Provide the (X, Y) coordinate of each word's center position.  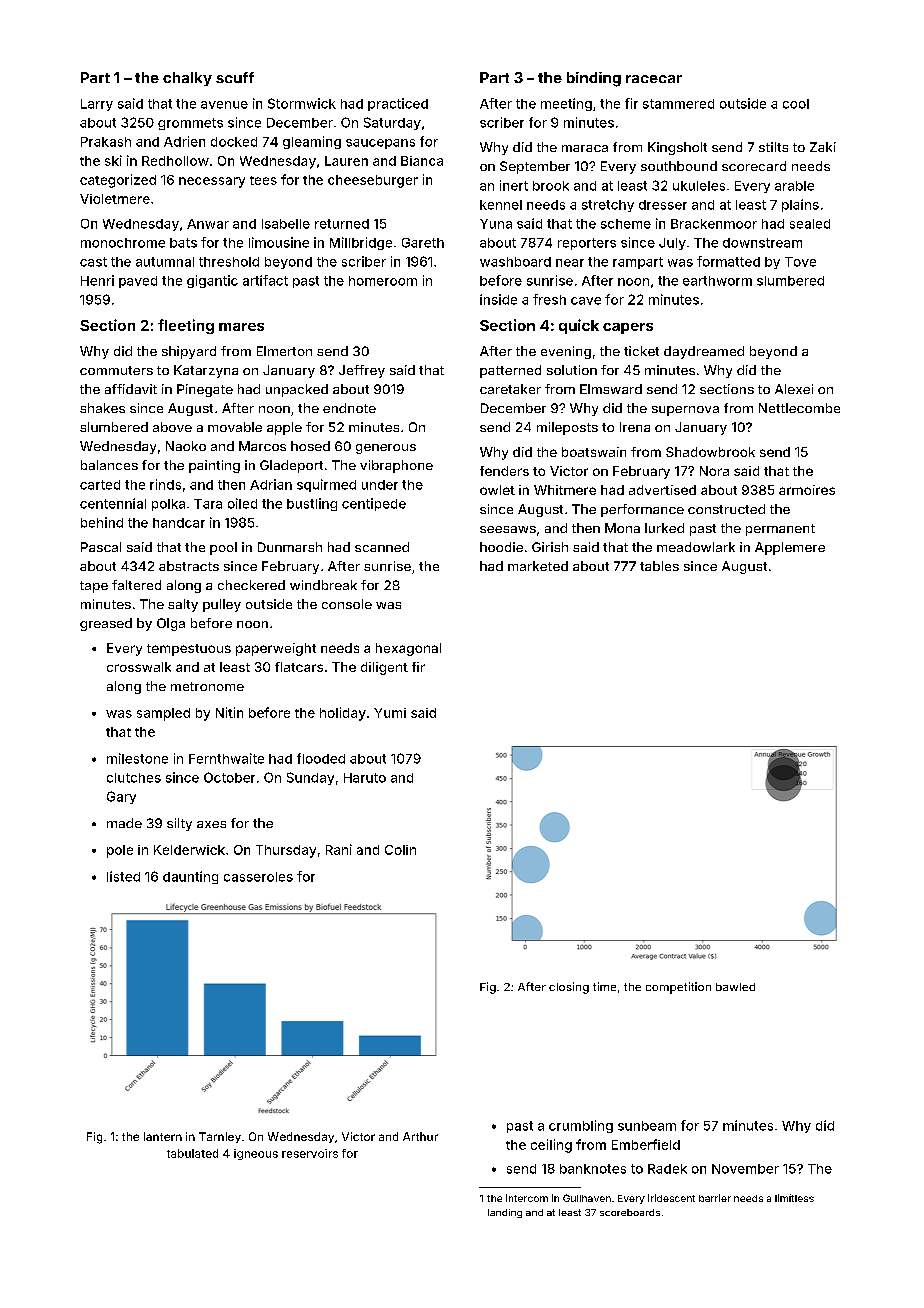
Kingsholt (677, 148)
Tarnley (220, 1137)
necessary (212, 182)
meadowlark (696, 547)
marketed (538, 566)
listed (123, 876)
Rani (339, 849)
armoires (807, 490)
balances (109, 465)
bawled (735, 987)
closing (569, 988)
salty (183, 605)
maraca (585, 148)
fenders (504, 471)
